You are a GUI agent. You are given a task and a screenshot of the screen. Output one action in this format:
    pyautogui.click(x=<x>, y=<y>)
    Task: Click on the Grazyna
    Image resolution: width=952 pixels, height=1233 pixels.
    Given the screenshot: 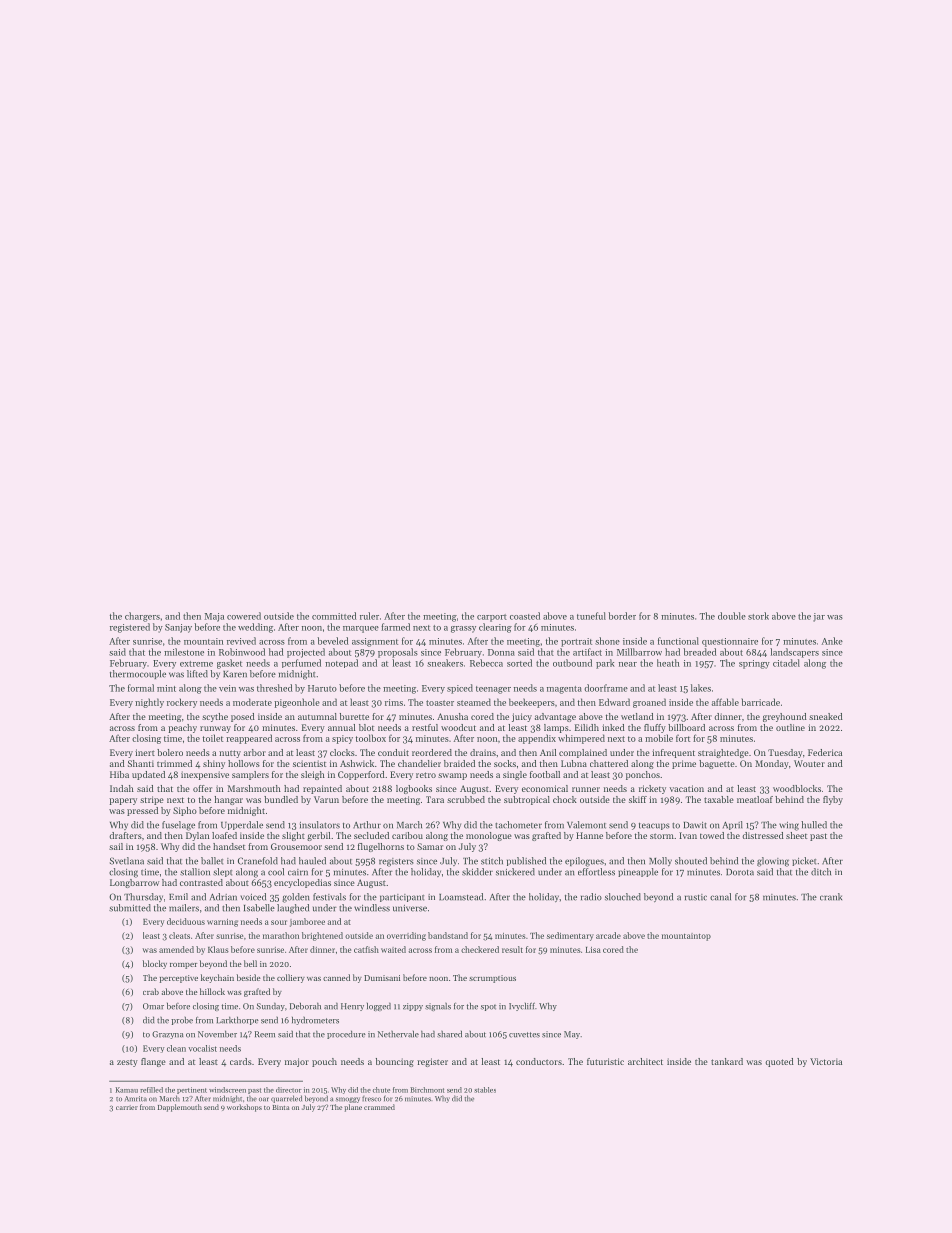 What is the action you would take?
    pyautogui.click(x=167, y=1035)
